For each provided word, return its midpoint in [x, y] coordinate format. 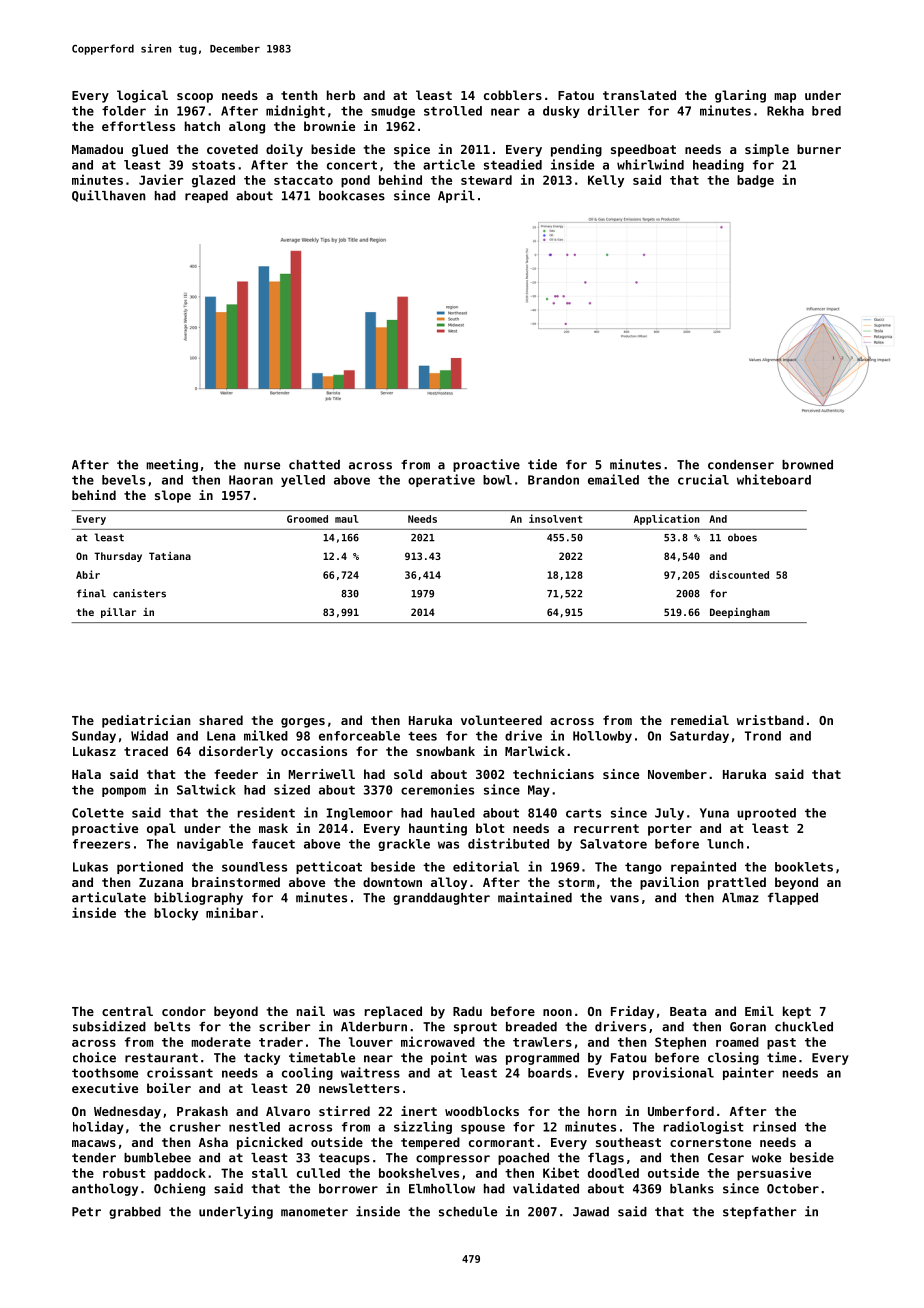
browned [807, 465]
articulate [109, 897]
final [91, 593]
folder [124, 111]
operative [441, 480]
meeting [172, 465]
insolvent [555, 518]
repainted [703, 867]
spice [412, 150]
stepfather [759, 1213]
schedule [468, 1212]
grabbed [135, 1213]
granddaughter [441, 899]
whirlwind [650, 164]
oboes [742, 537]
